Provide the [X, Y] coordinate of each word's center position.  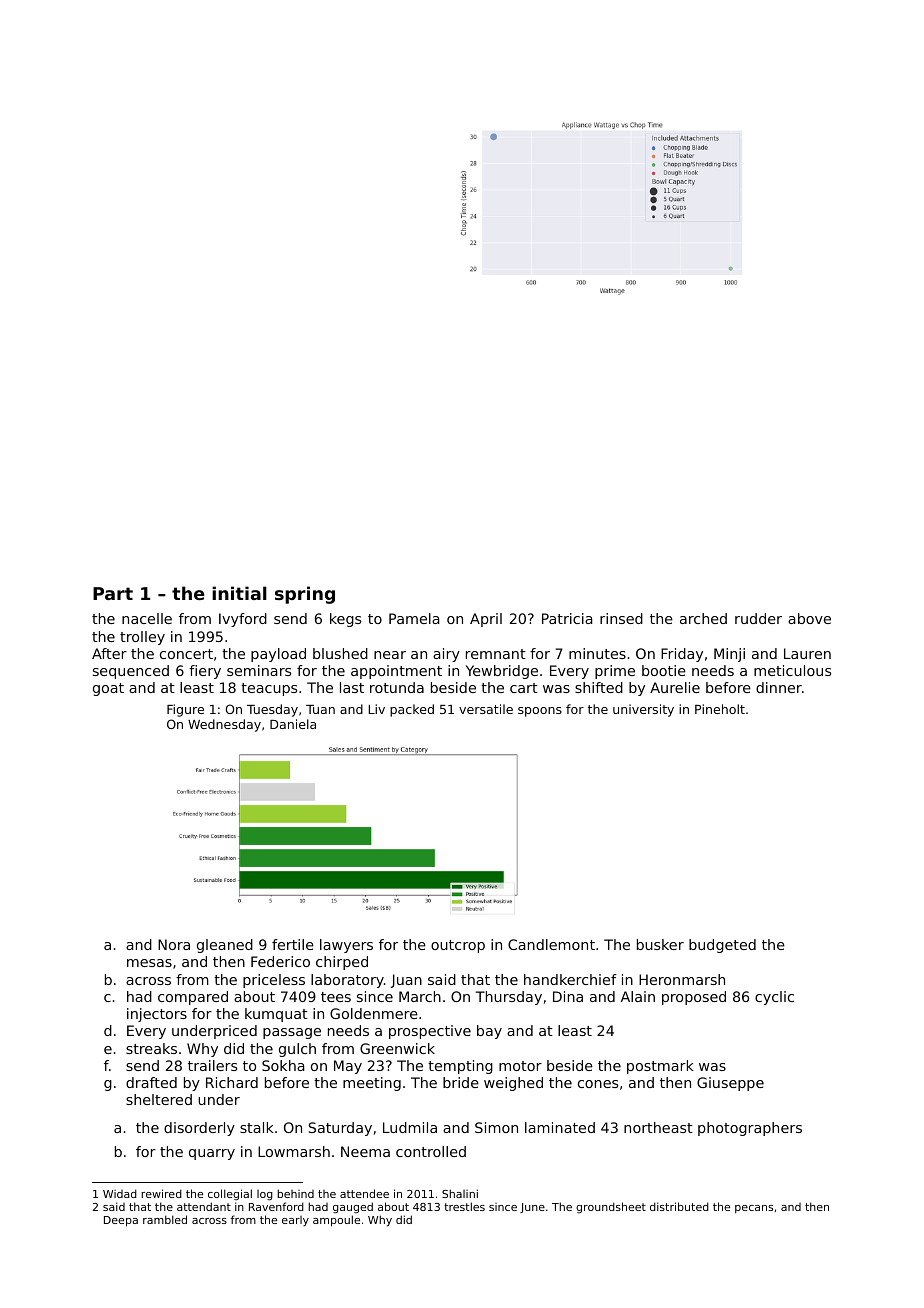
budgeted [722, 946]
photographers [750, 1129]
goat [108, 689]
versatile [486, 709]
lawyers [346, 946]
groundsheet [611, 1208]
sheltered [159, 1099]
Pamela [414, 618]
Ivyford [243, 620]
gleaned [225, 946]
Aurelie [675, 687]
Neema [365, 1151]
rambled [165, 1219]
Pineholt [720, 709]
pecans [754, 1209]
